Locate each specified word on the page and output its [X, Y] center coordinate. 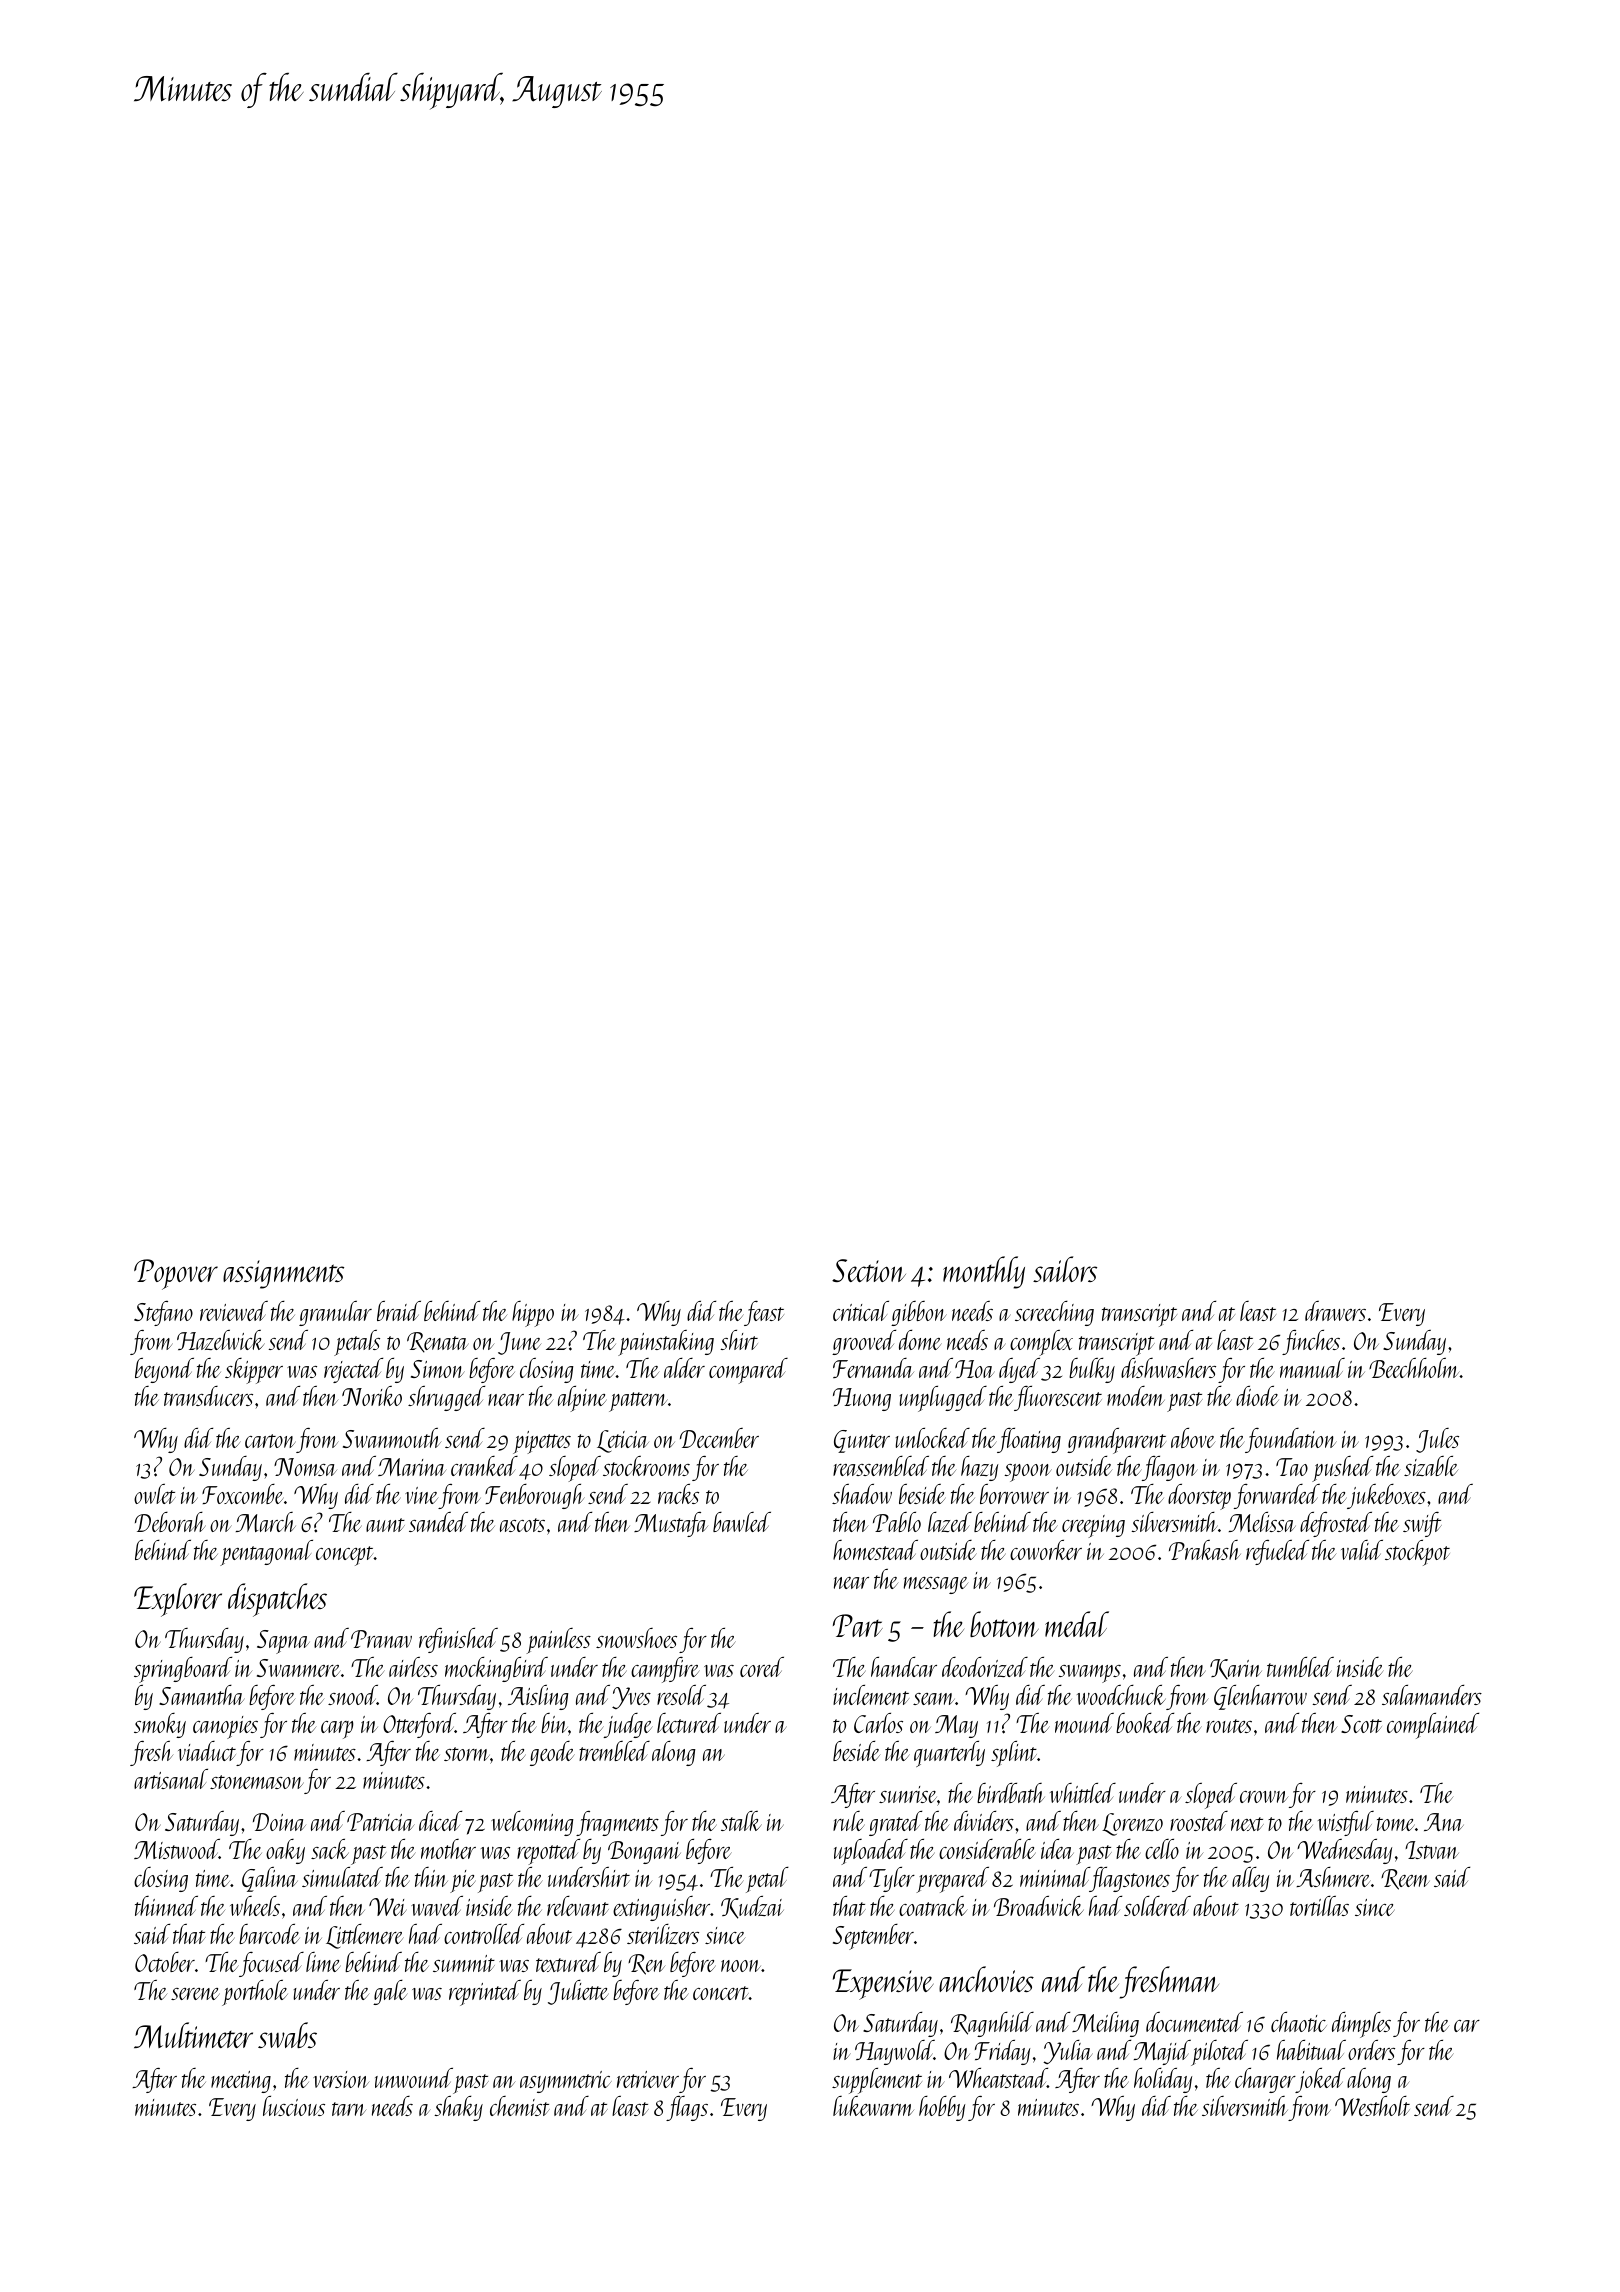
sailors [1065, 1269]
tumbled [1300, 1667]
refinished [458, 1640]
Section [869, 1270]
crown [1264, 1797]
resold [681, 1695]
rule [849, 1821]
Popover [176, 1274]
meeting [241, 2082]
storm [467, 1754]
